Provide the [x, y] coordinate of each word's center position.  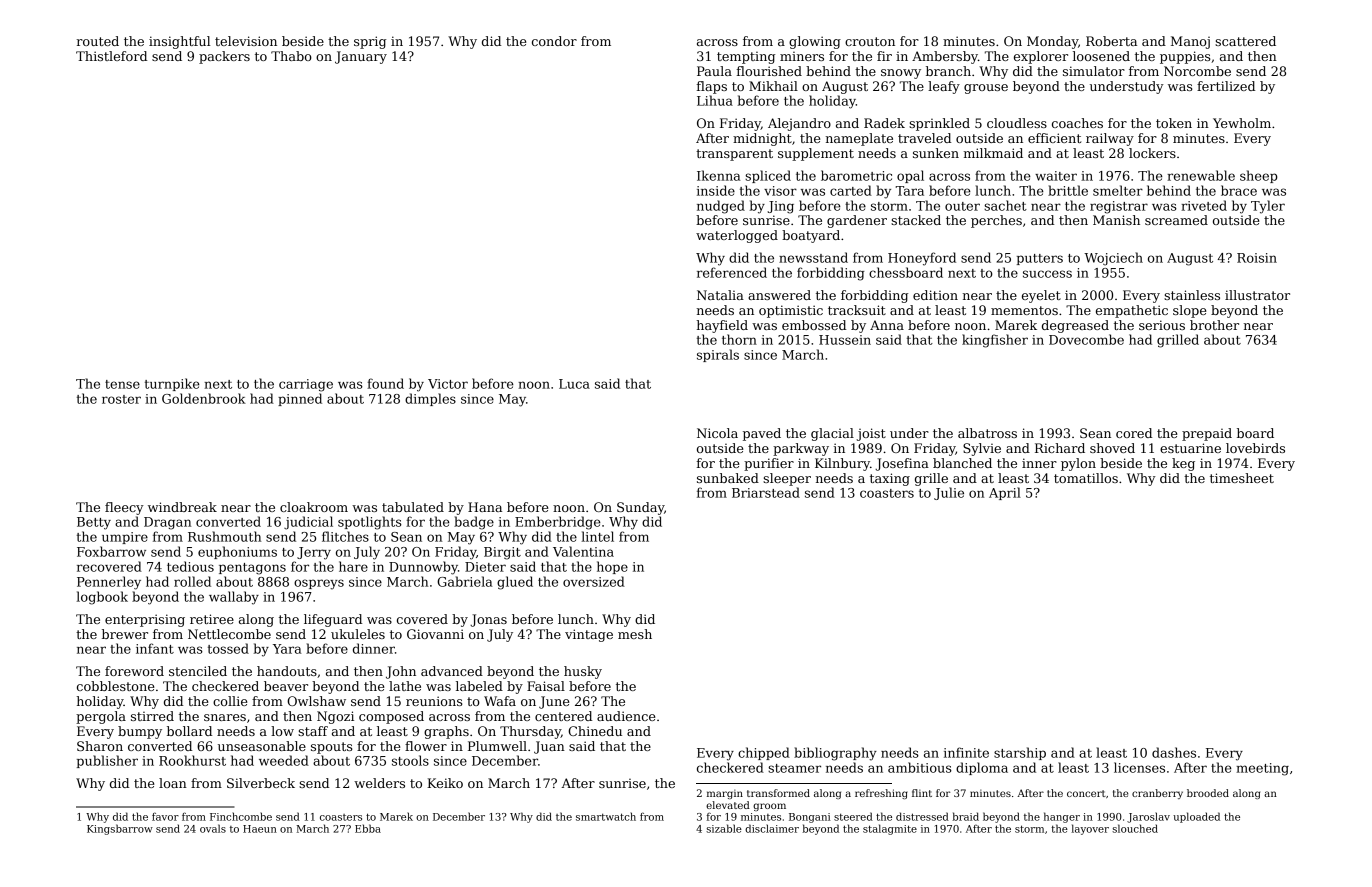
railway [1110, 139]
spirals [718, 355]
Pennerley [109, 583]
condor [554, 41]
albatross [987, 433]
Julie [949, 493]
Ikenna [719, 175]
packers [224, 57]
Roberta [1111, 41]
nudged [721, 207]
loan [173, 783]
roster [121, 399]
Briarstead [766, 492]
